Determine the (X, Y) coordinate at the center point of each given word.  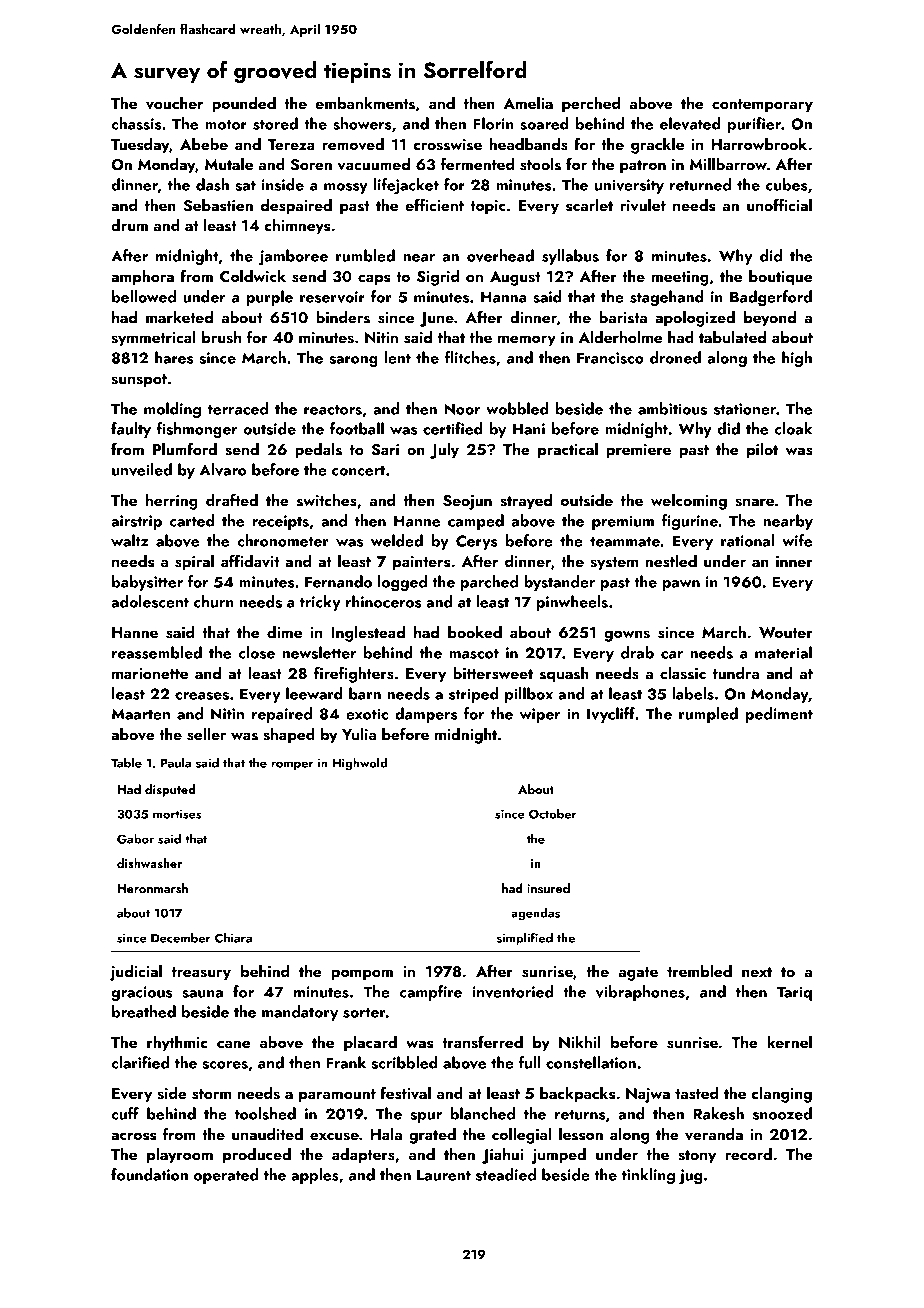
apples (315, 1176)
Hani (529, 429)
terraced (238, 408)
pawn (681, 585)
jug (690, 1176)
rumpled (708, 715)
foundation (149, 1174)
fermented (477, 163)
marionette (150, 673)
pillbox (529, 695)
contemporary (762, 106)
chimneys (297, 227)
